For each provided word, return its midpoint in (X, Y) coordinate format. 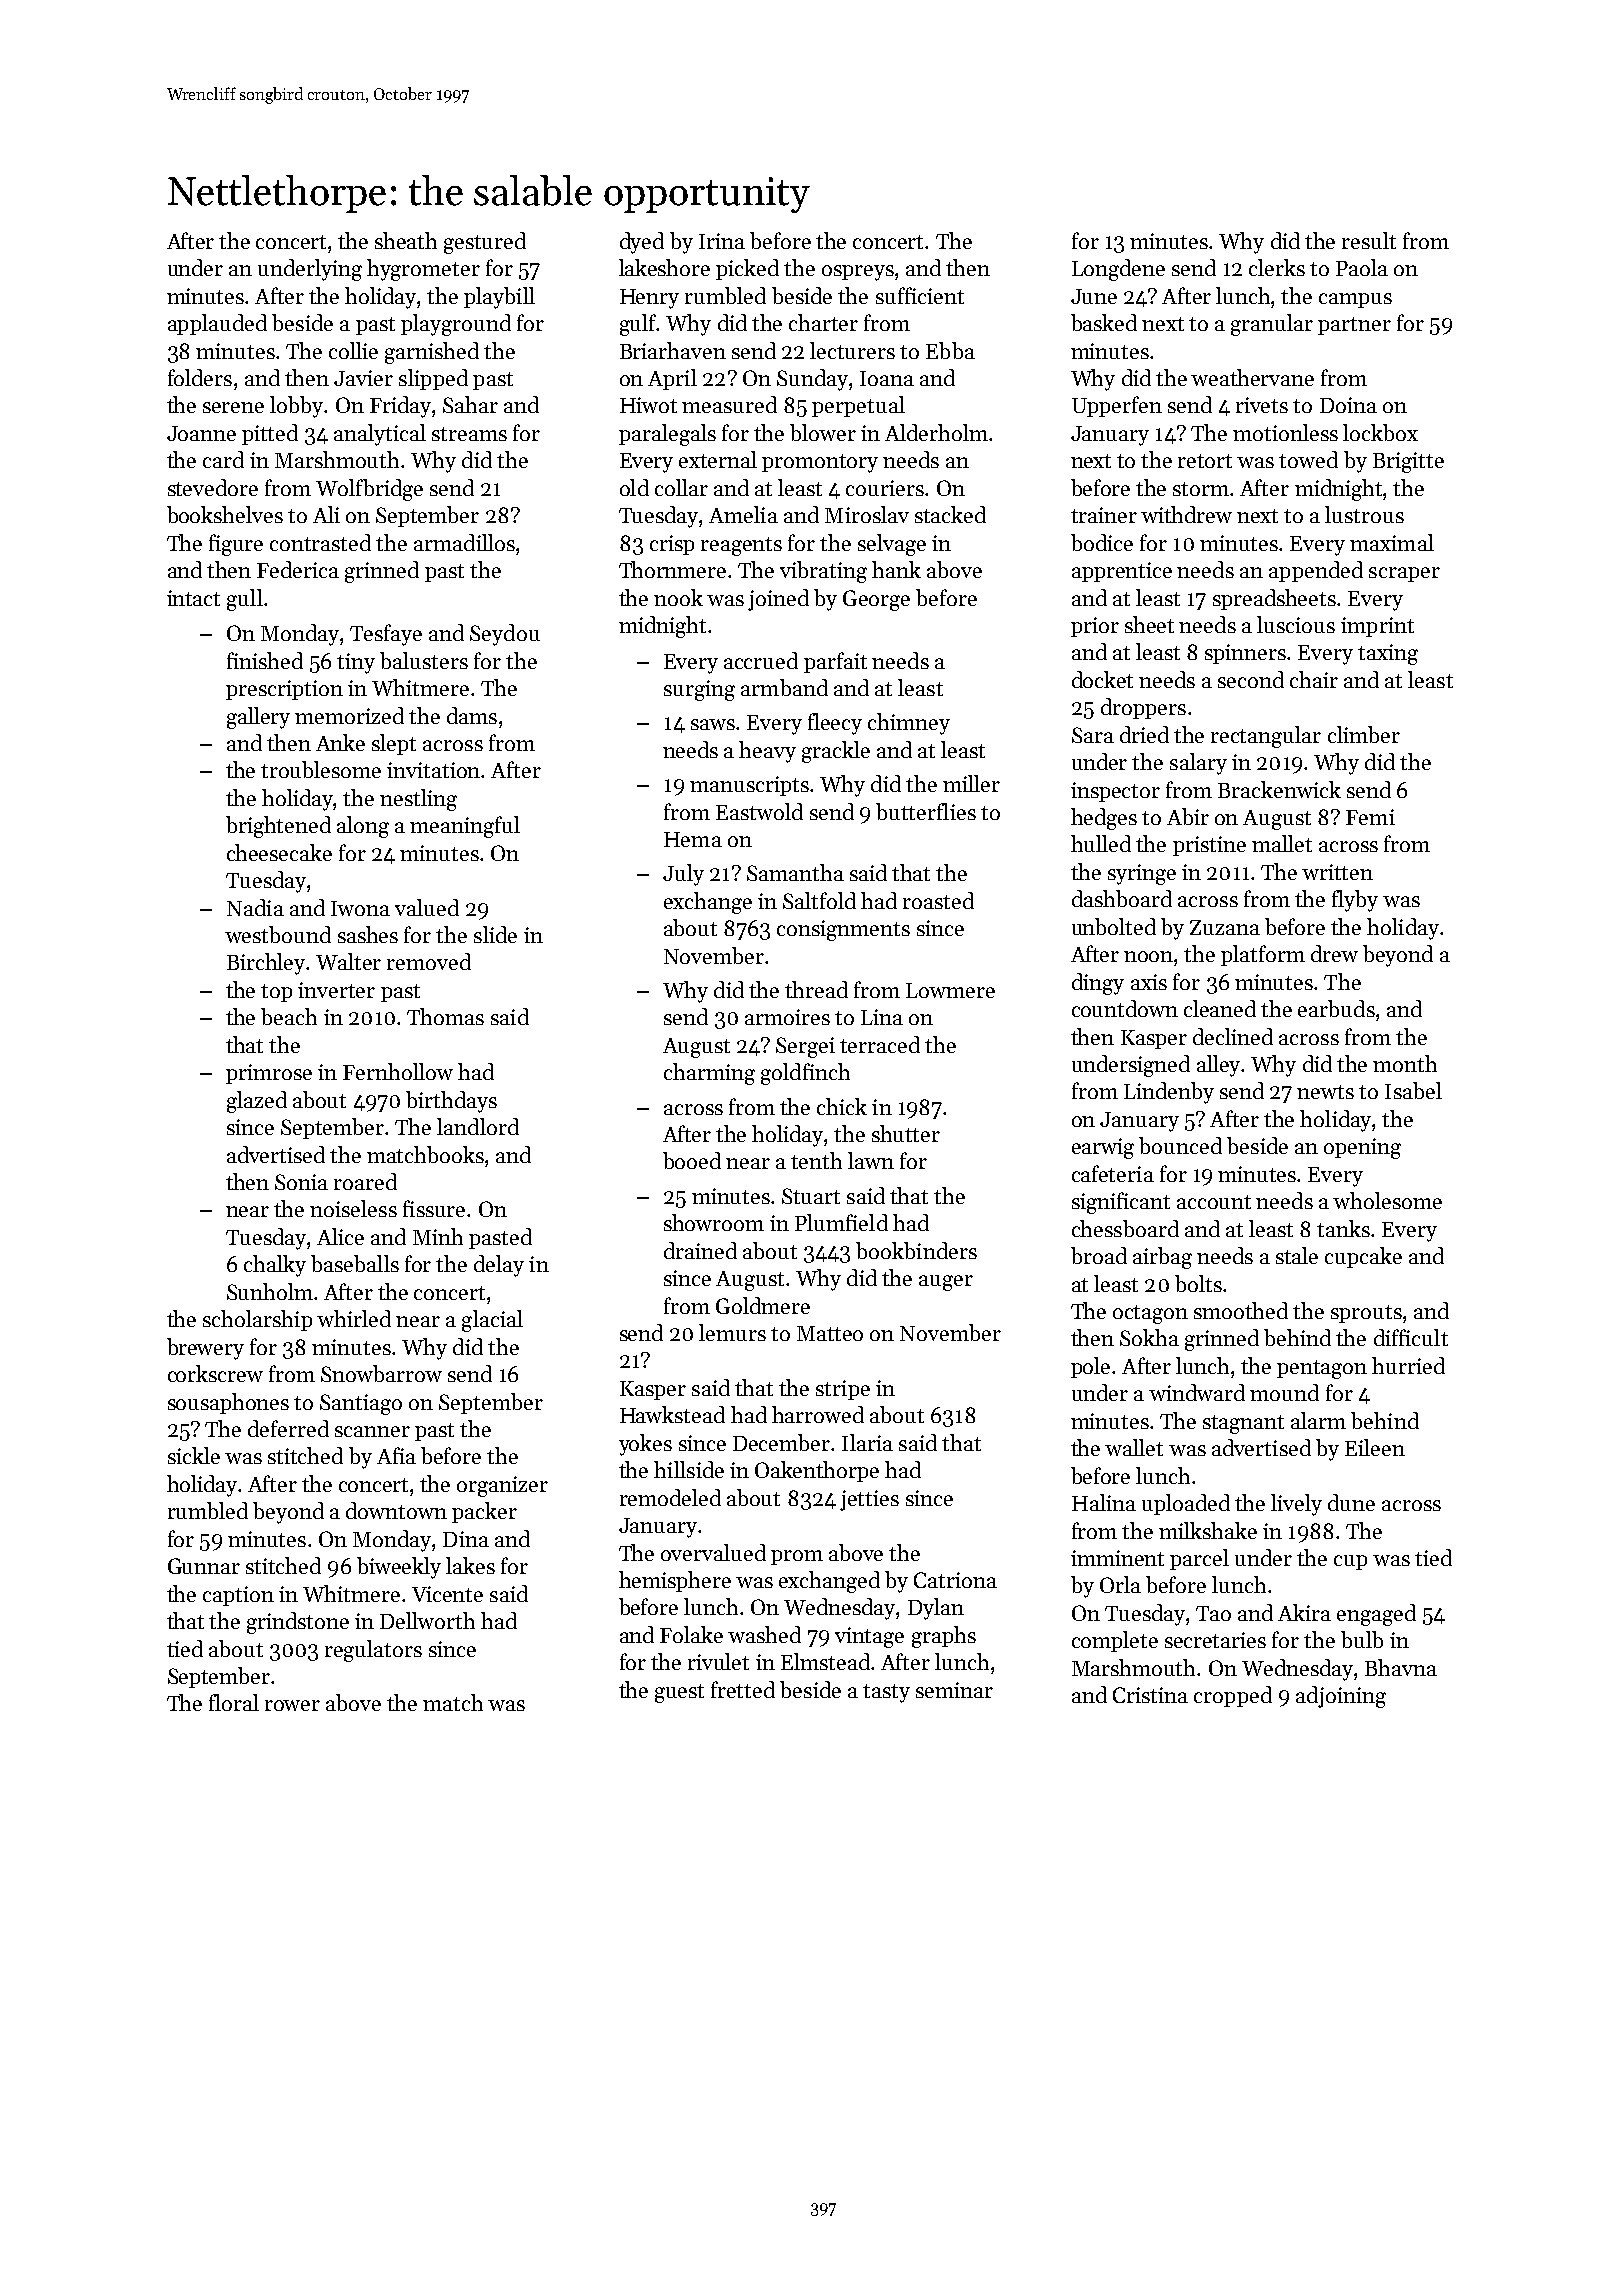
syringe (1142, 874)
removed (429, 961)
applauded (217, 324)
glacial (492, 1321)
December (781, 1442)
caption (238, 1596)
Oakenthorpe (817, 1471)
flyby (1355, 901)
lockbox (1380, 432)
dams (472, 715)
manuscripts (749, 786)
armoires (787, 1017)
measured (729, 404)
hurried (1408, 1365)
